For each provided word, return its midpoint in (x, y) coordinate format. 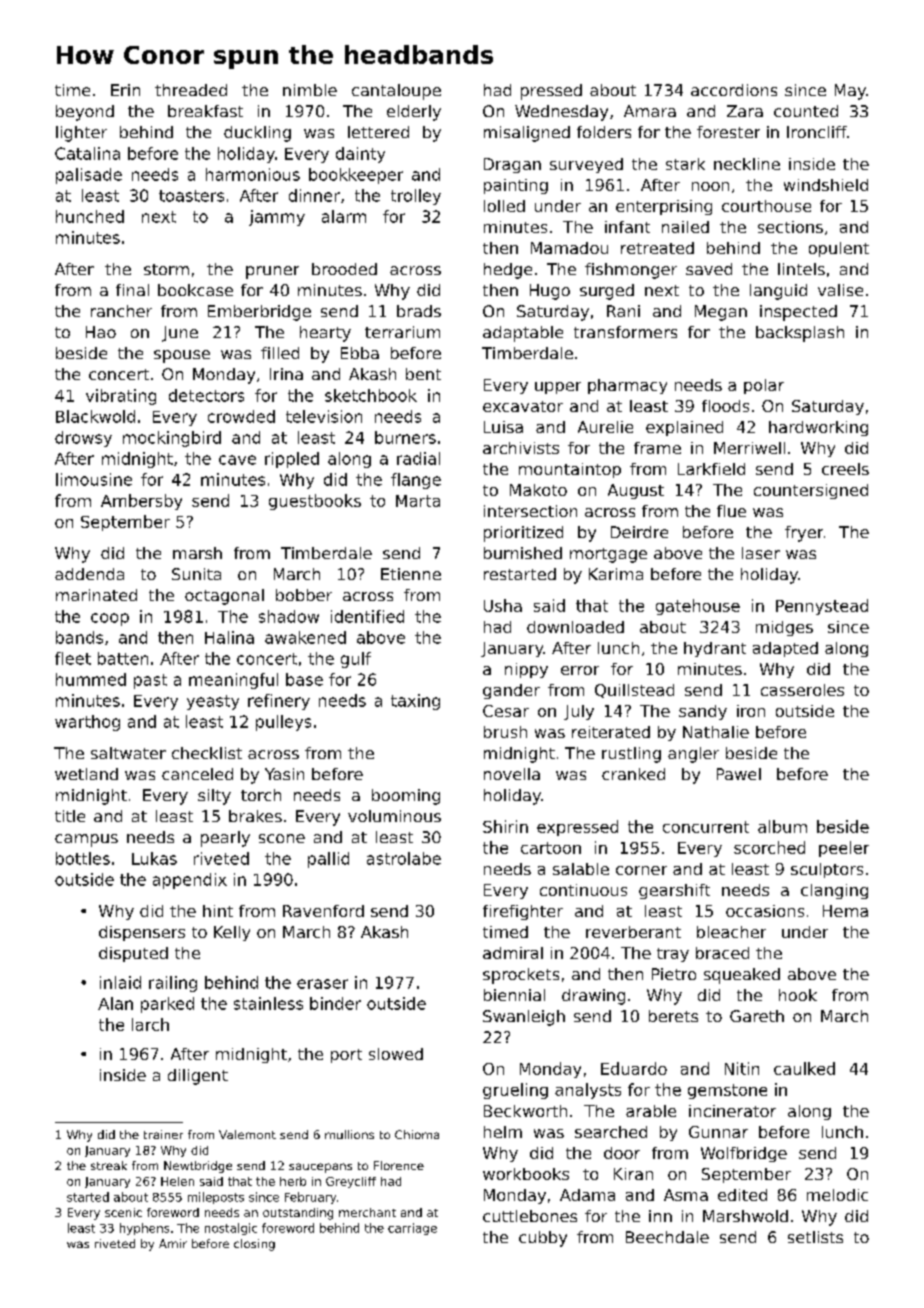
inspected (798, 313)
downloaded (575, 627)
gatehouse (698, 607)
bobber (304, 595)
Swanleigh (524, 1018)
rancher (121, 311)
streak (109, 1165)
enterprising (664, 207)
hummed (91, 679)
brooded (344, 269)
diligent (198, 1077)
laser (761, 553)
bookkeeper (356, 176)
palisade (89, 176)
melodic (837, 1195)
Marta (418, 501)
